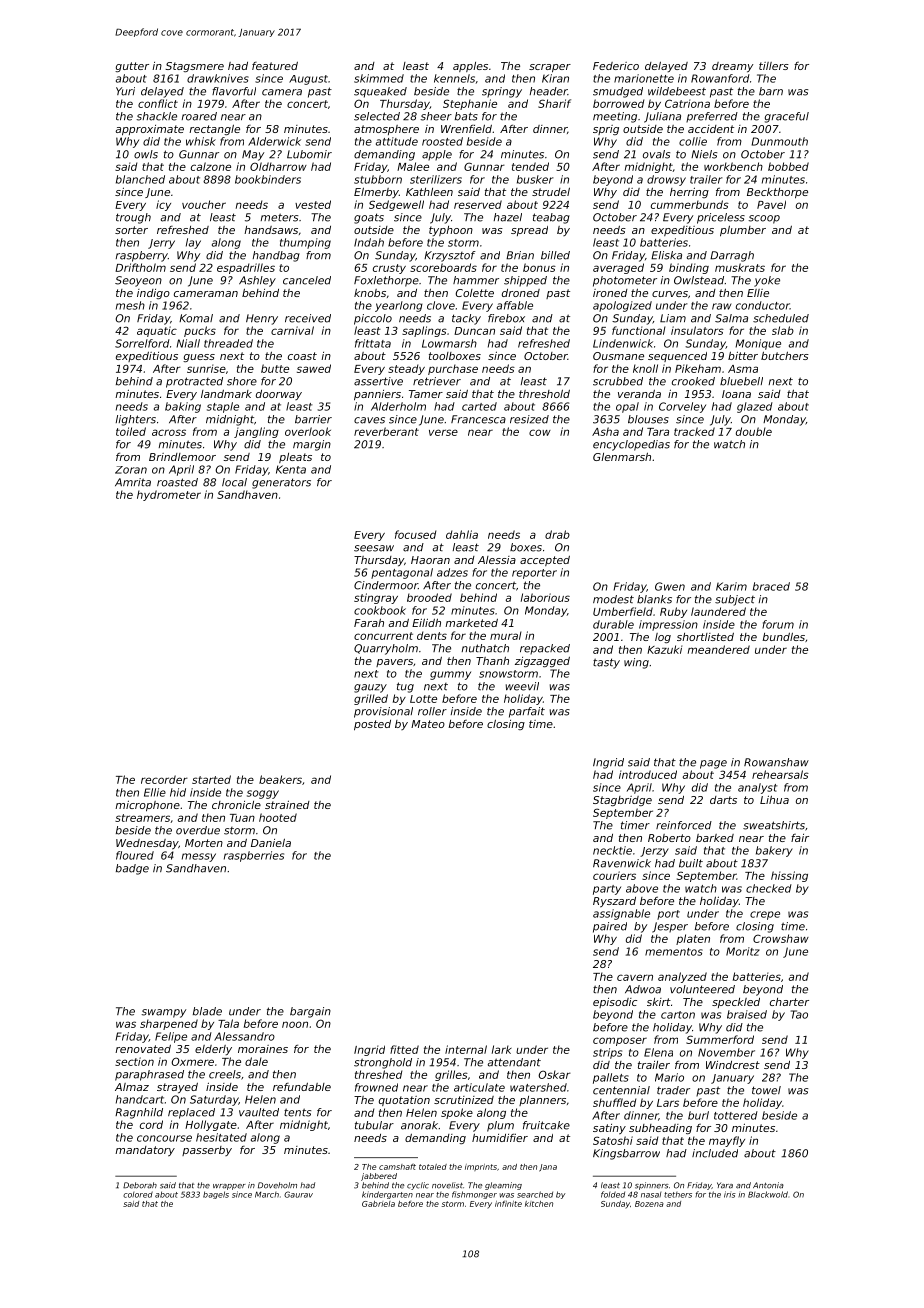 The width and height of the page is (924, 1308). Describe the element at coordinates (277, 1185) in the page. I see `Doveholm` at that location.
